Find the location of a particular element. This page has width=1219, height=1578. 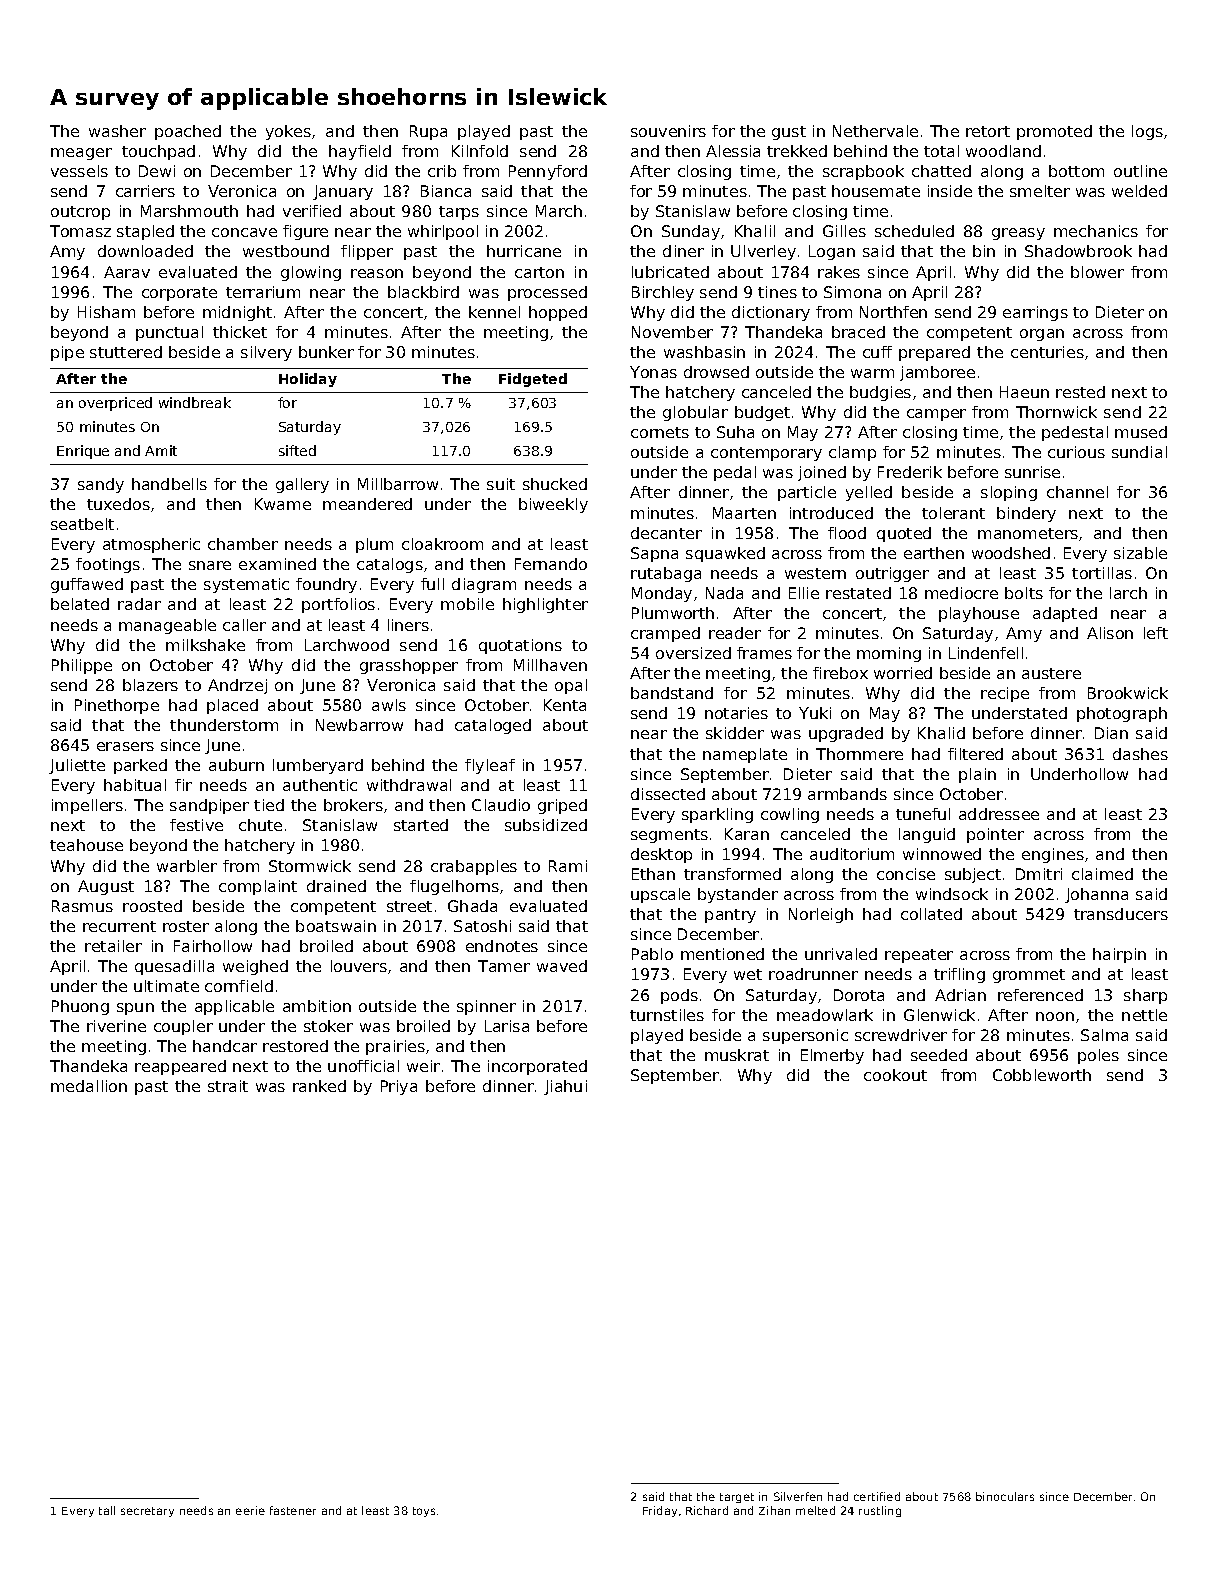

muskrat is located at coordinates (737, 1055).
